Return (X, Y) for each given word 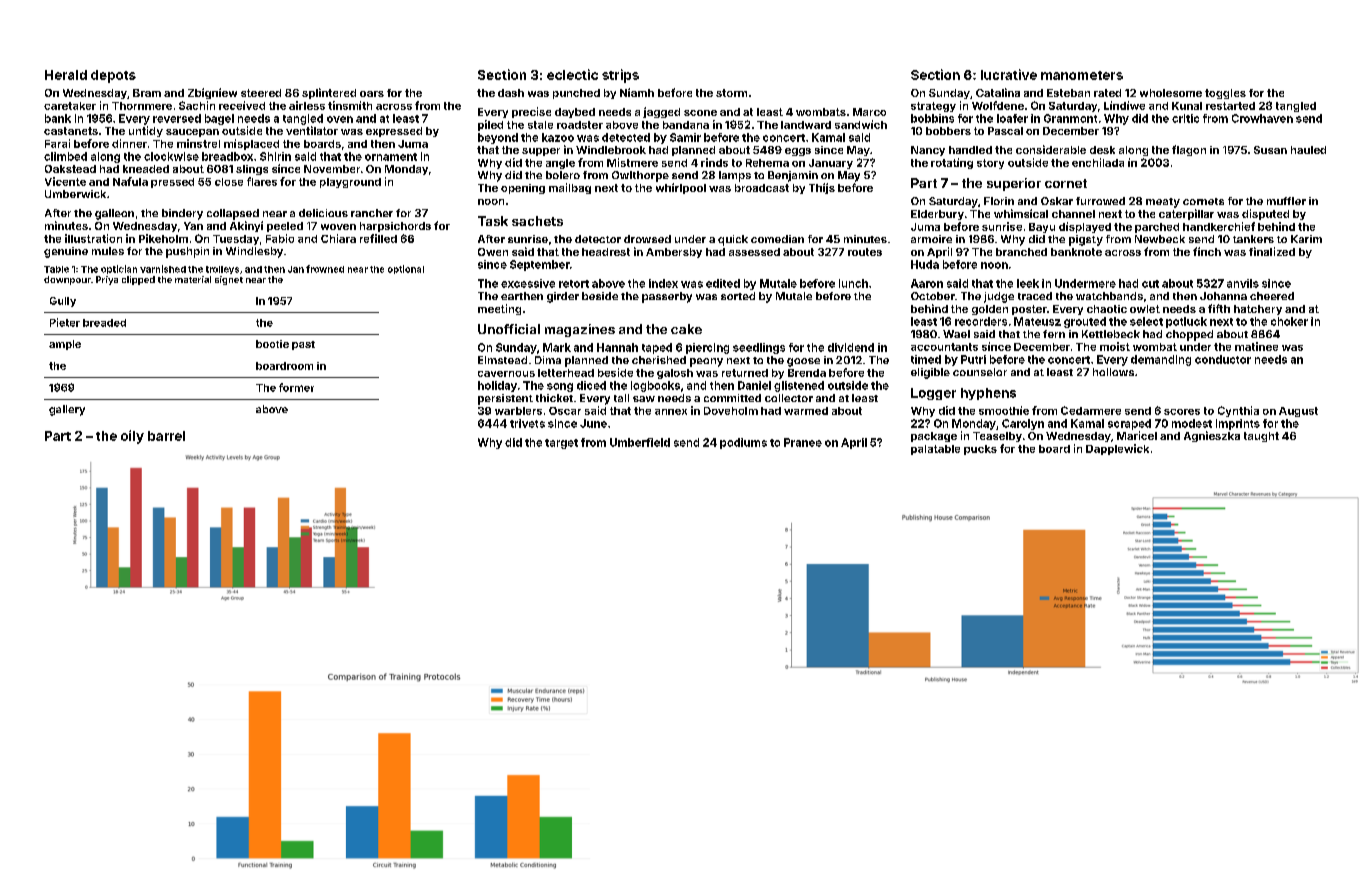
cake (686, 329)
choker (1289, 321)
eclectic (572, 74)
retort (574, 284)
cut (1150, 284)
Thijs (822, 188)
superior (1014, 184)
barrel (166, 436)
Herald (66, 75)
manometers (1082, 75)
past (303, 345)
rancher (372, 213)
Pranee (803, 442)
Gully (63, 302)
